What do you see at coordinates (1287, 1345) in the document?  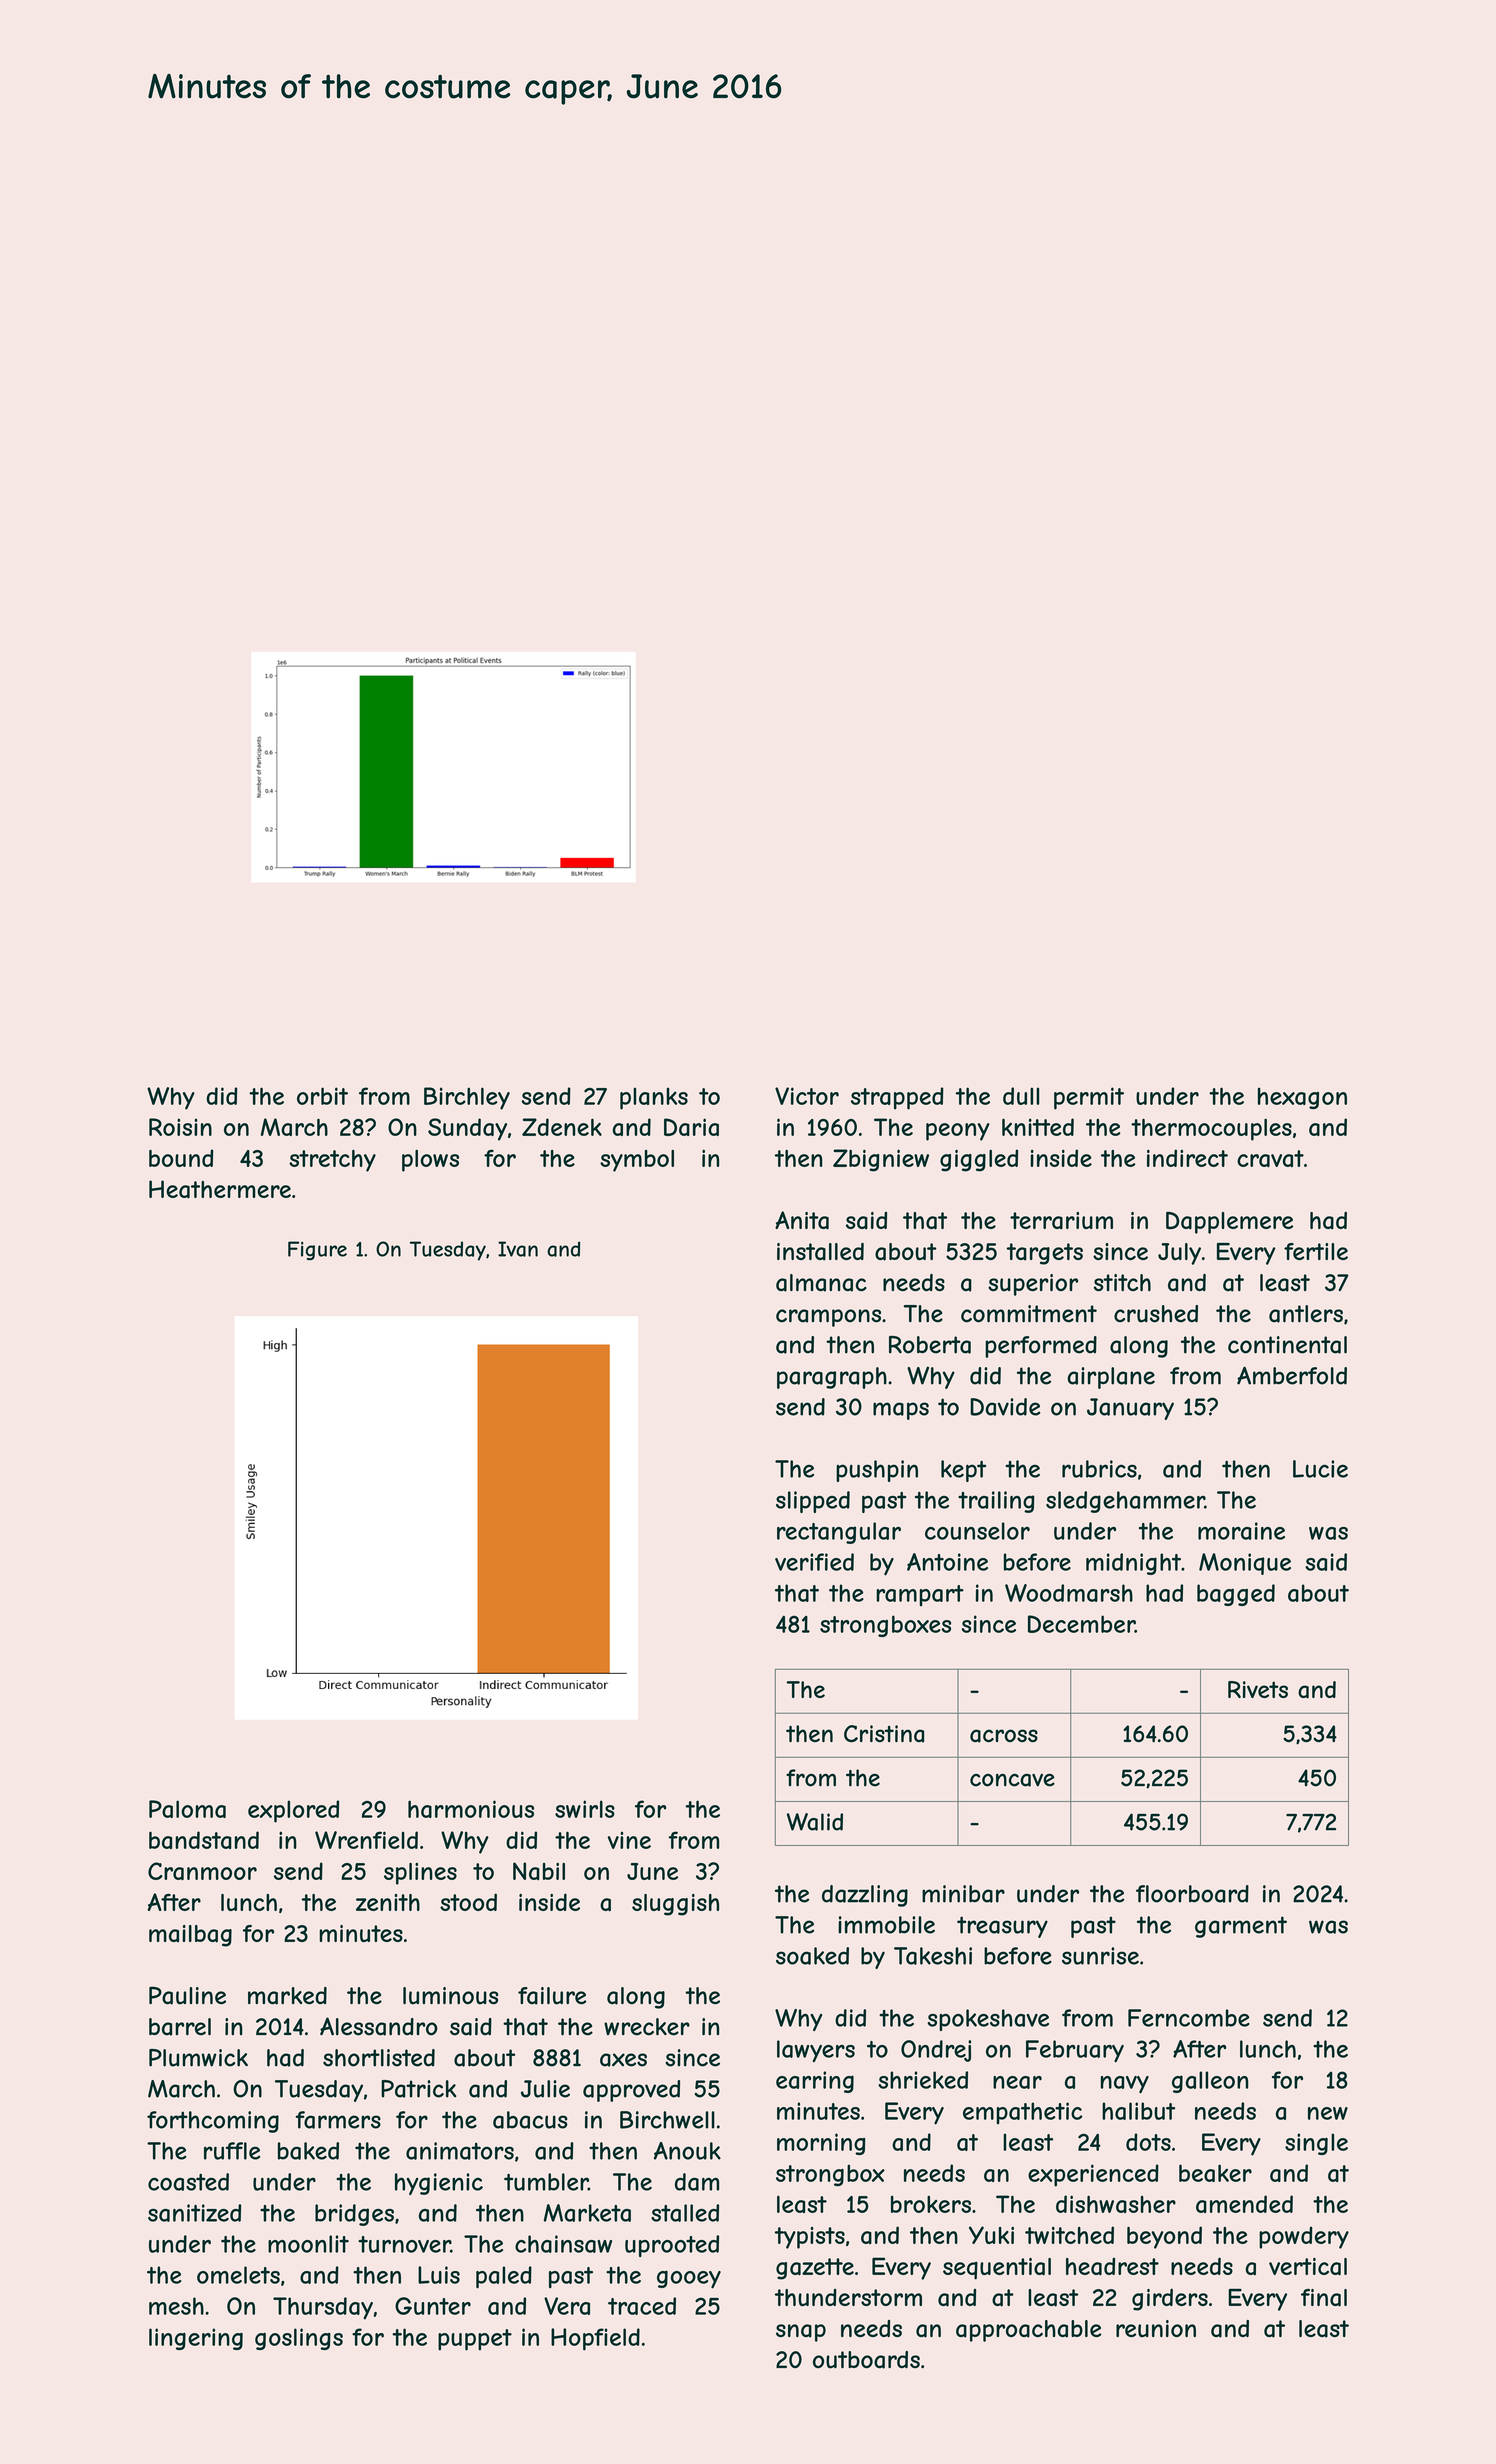 I see `continental` at bounding box center [1287, 1345].
